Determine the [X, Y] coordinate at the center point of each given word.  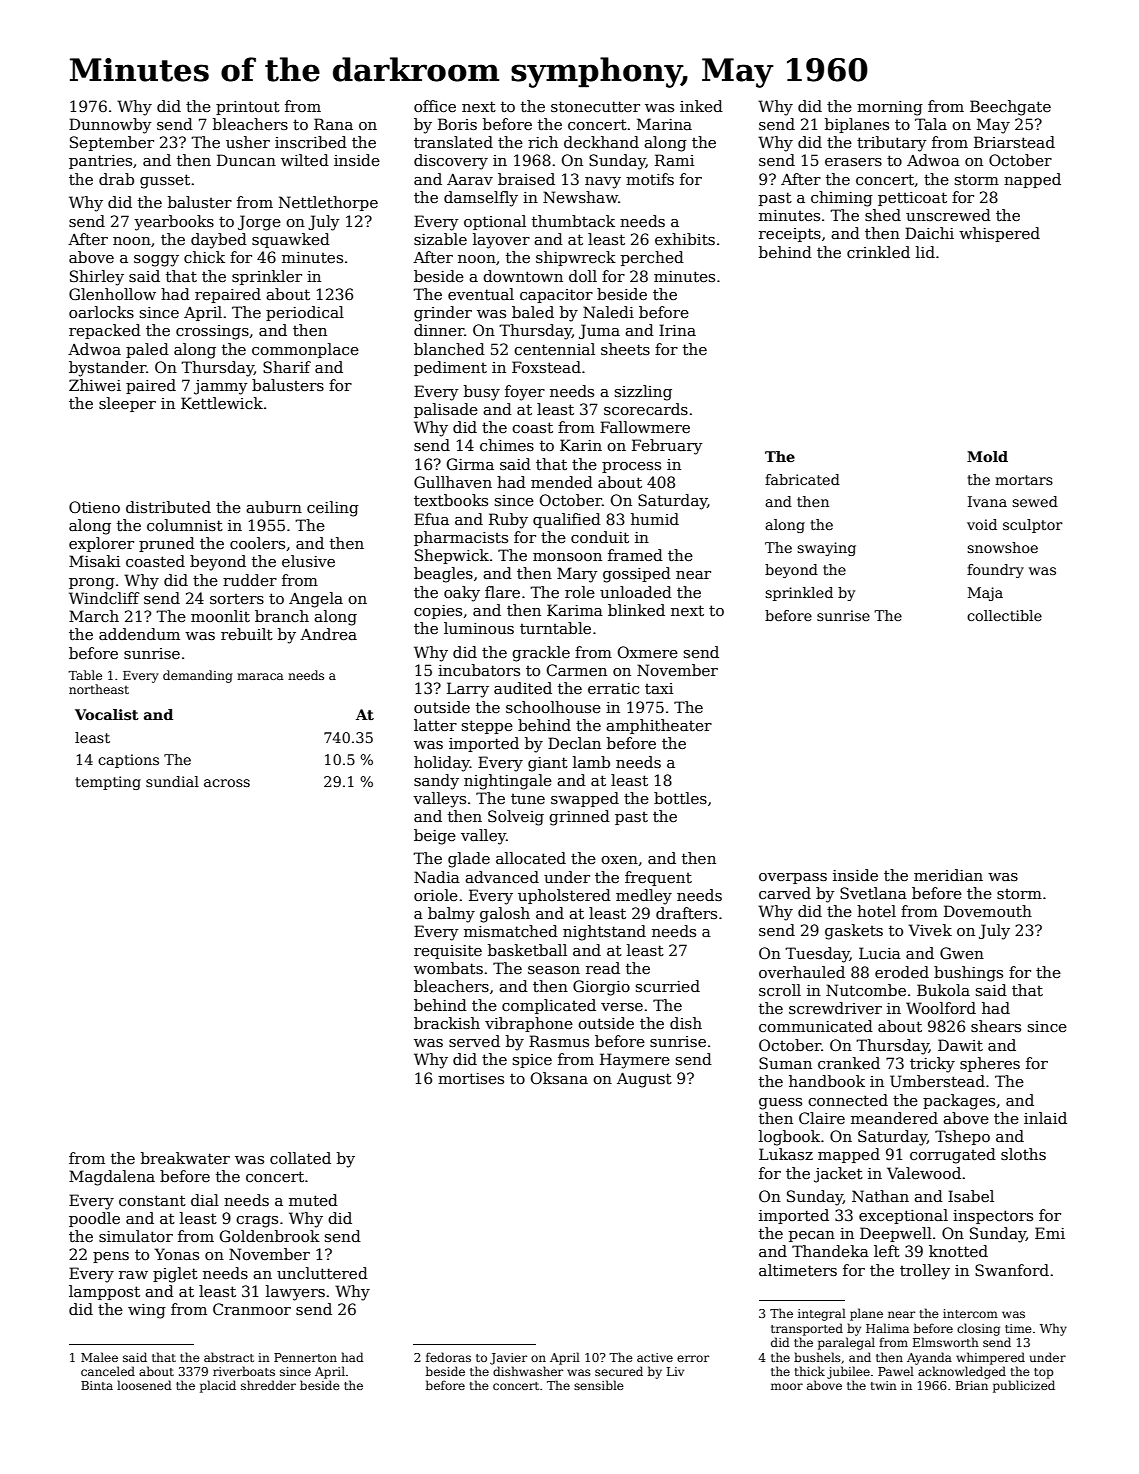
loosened [144, 1385]
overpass [793, 878]
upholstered [564, 896]
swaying [826, 549]
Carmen [577, 670]
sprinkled [799, 594]
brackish [447, 1023]
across [227, 783]
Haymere [635, 1061]
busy [482, 393]
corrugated [953, 1156]
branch [282, 616]
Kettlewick [222, 403]
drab [116, 179]
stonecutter [595, 106]
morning [890, 108]
